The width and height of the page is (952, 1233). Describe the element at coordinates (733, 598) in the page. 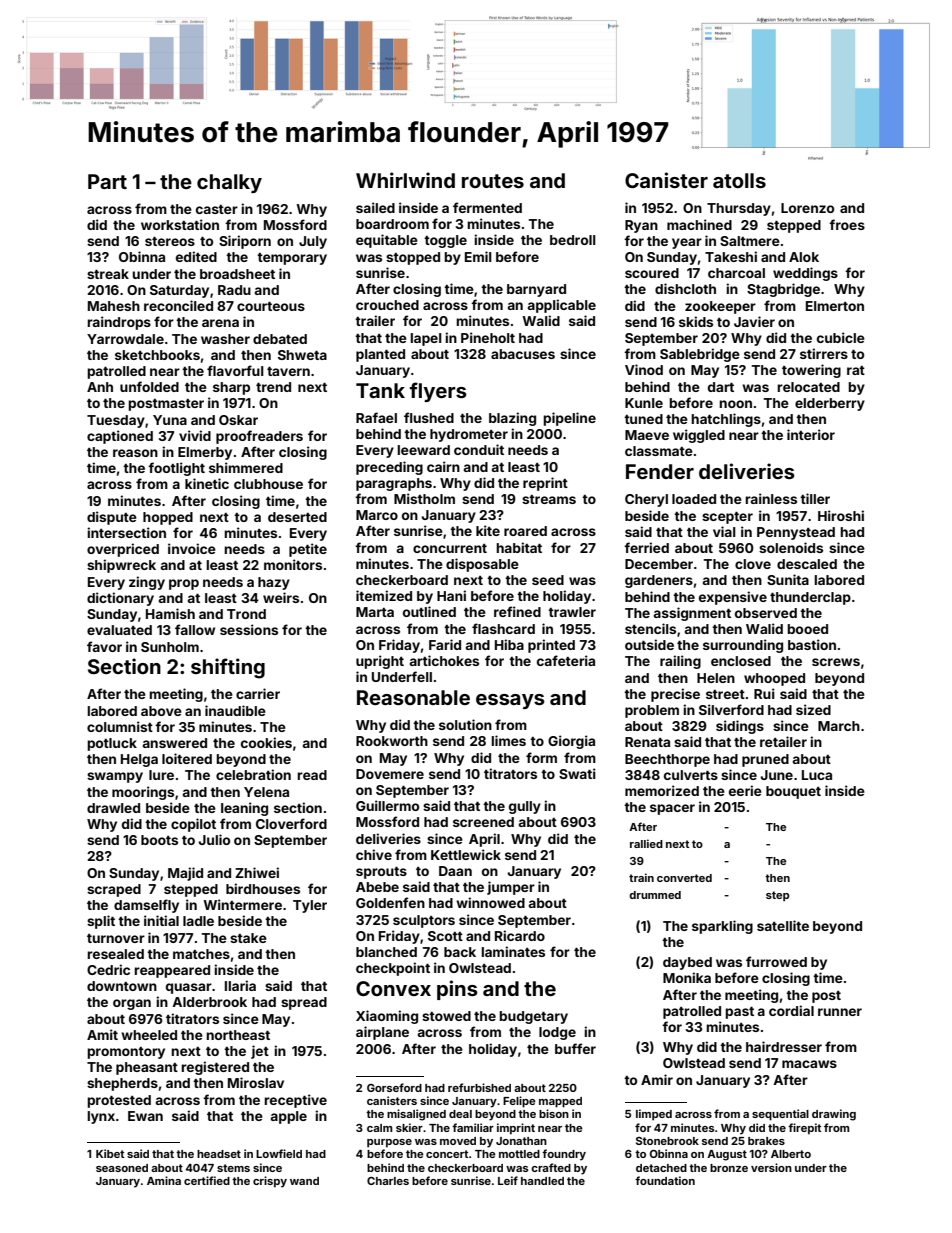

I see `expensive` at that location.
